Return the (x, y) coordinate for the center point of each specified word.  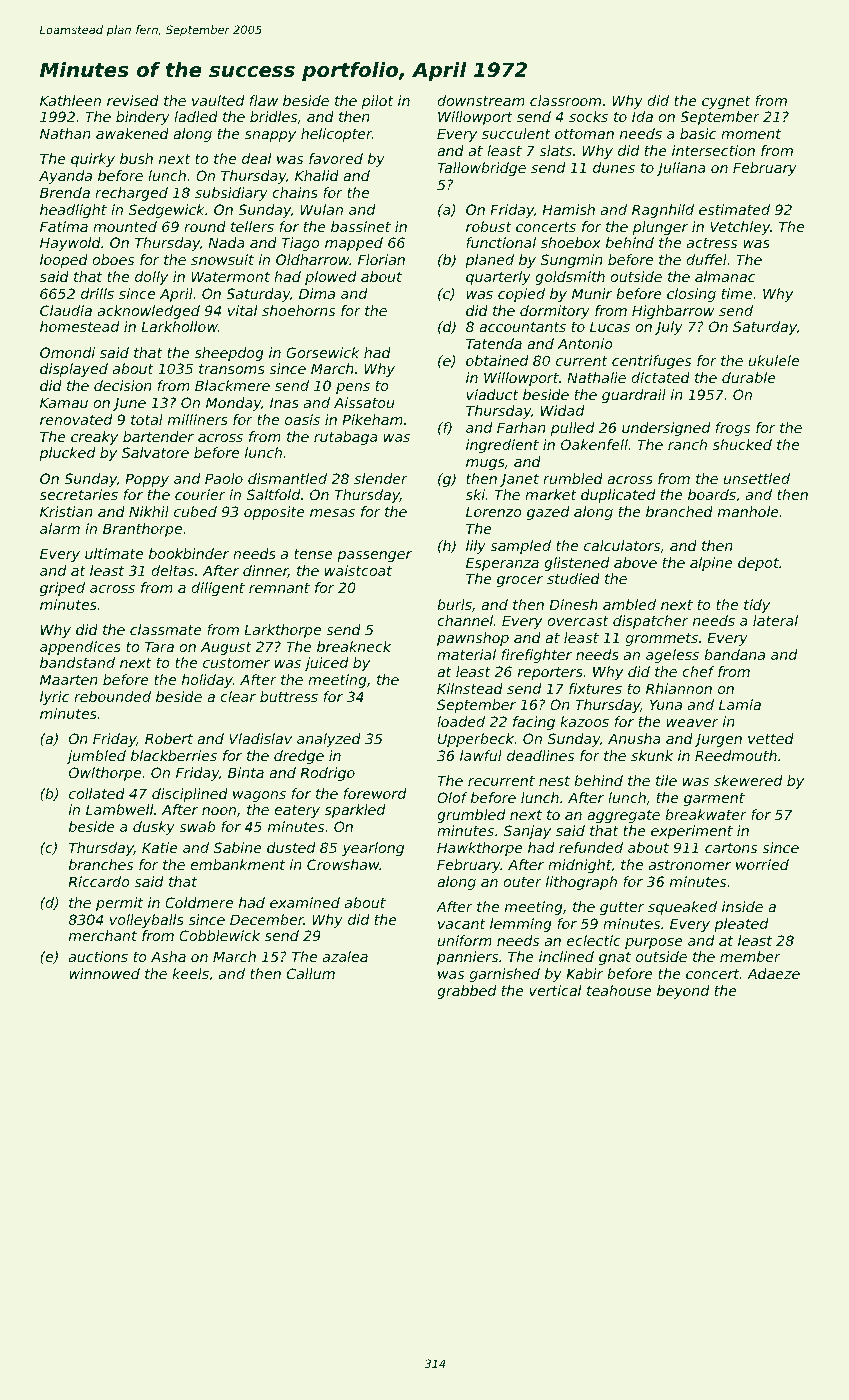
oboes (113, 259)
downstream (481, 100)
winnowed (104, 973)
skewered (748, 780)
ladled (196, 116)
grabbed (466, 992)
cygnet (726, 102)
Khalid (317, 175)
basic (698, 133)
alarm (60, 528)
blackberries (174, 755)
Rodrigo (327, 774)
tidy (757, 606)
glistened (576, 564)
